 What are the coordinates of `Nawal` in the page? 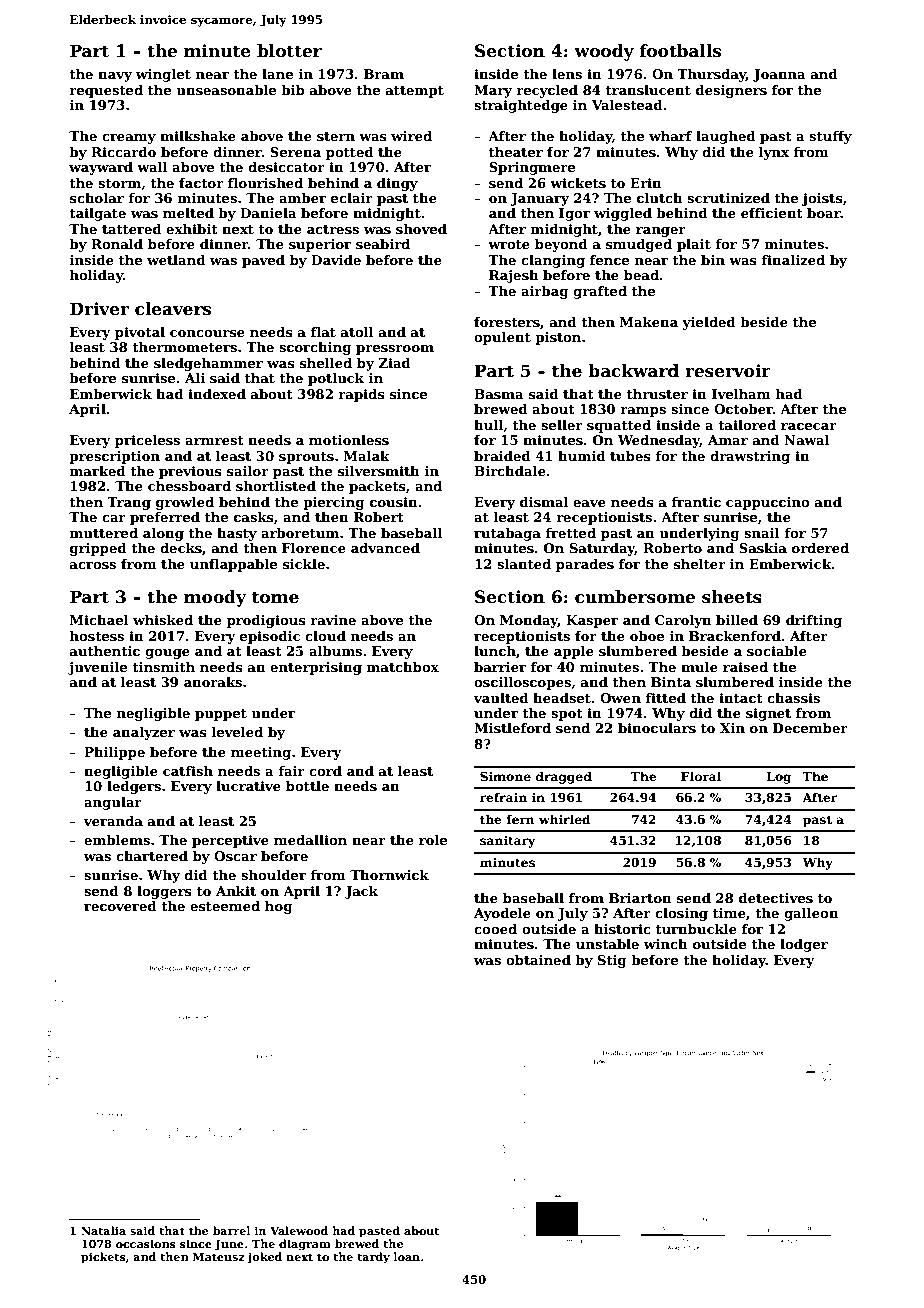 It's located at (807, 440).
